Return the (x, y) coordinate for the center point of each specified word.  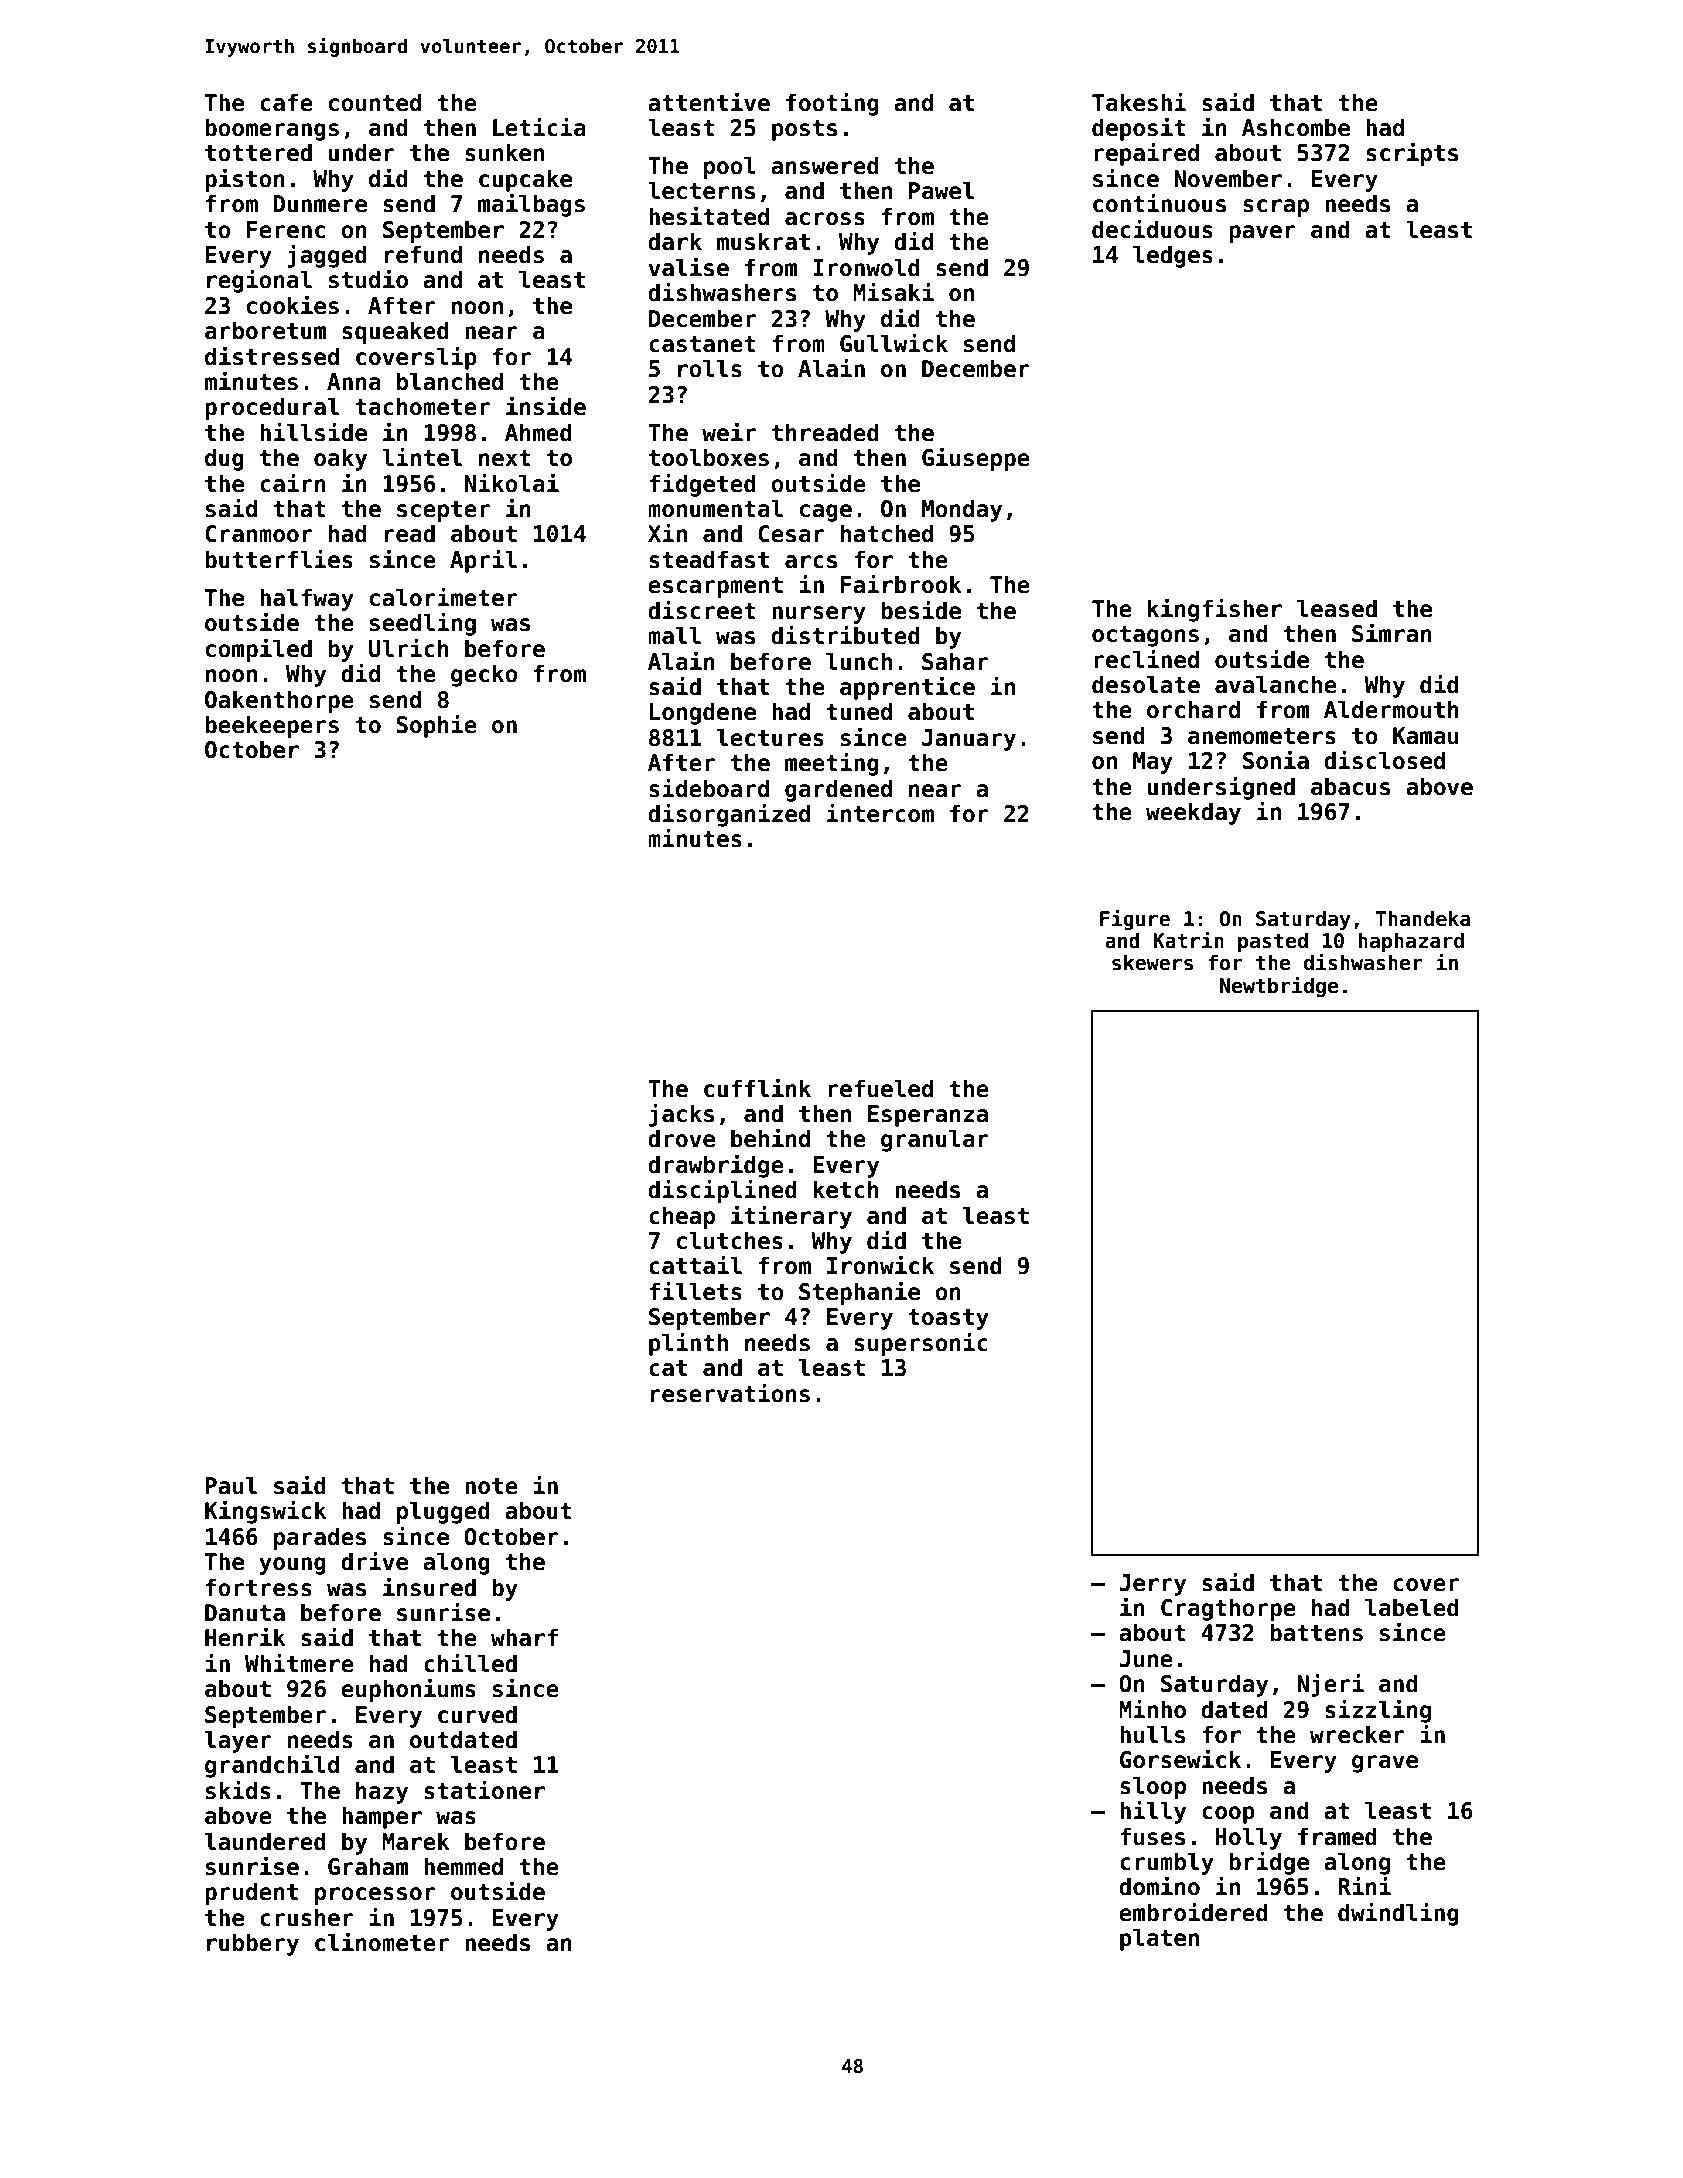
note (491, 1486)
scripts (1412, 154)
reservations (730, 1393)
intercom (880, 813)
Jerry (1153, 1585)
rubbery (253, 1944)
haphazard (1411, 942)
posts (804, 130)
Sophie (436, 726)
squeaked (395, 332)
